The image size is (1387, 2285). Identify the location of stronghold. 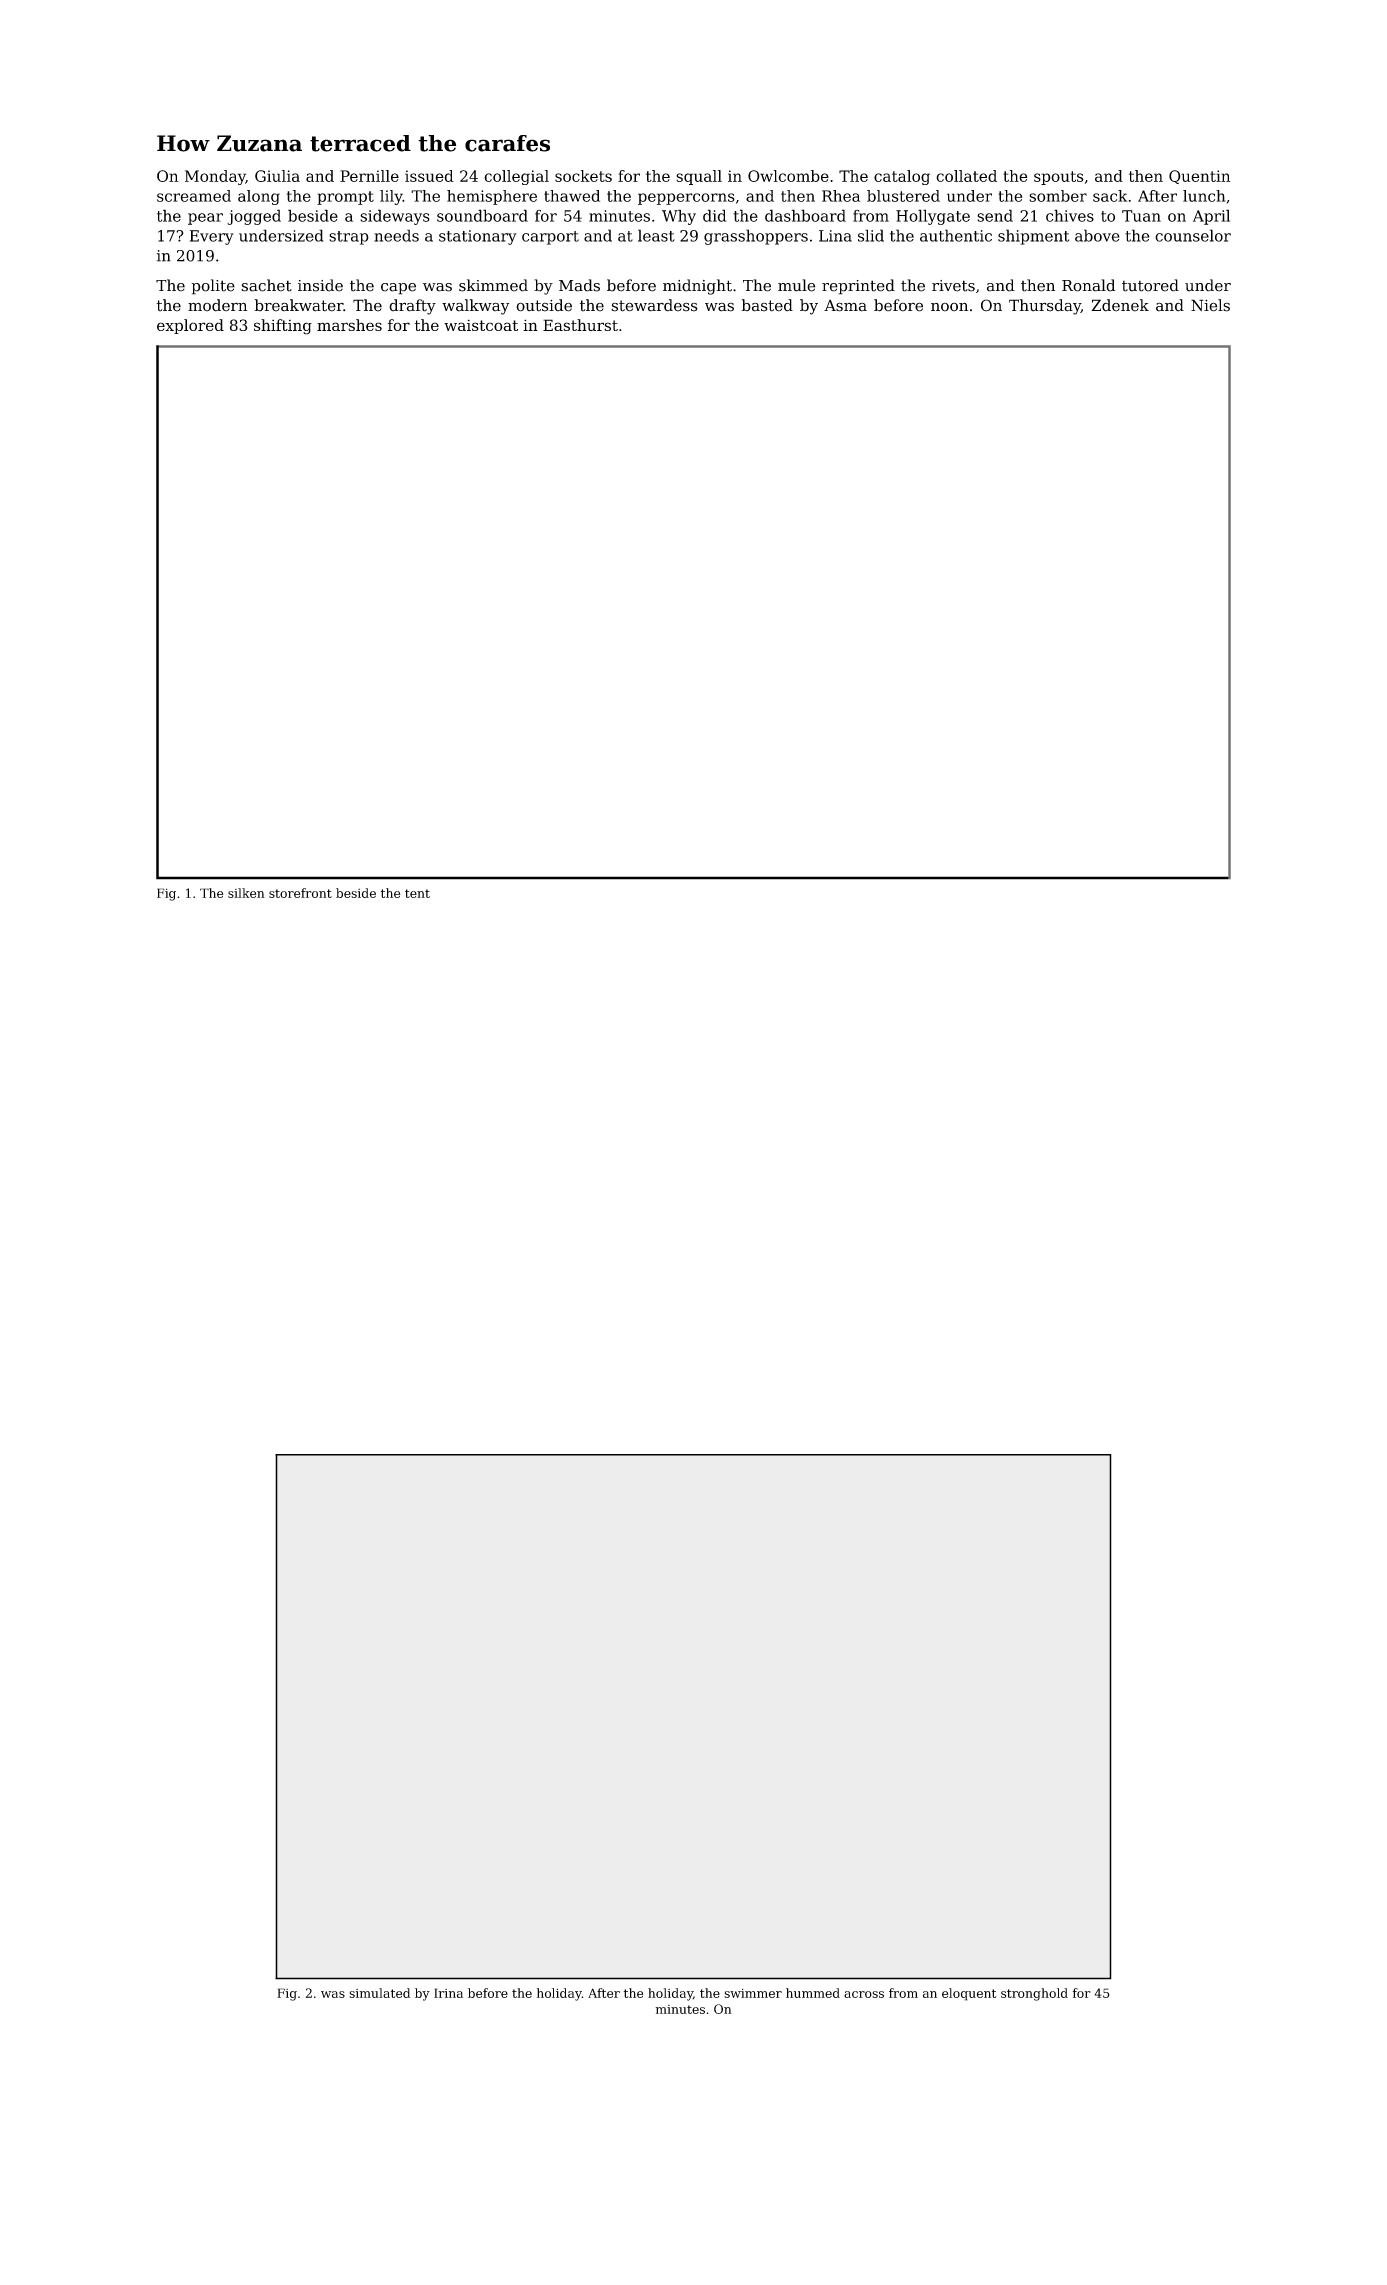
(1034, 1994).
